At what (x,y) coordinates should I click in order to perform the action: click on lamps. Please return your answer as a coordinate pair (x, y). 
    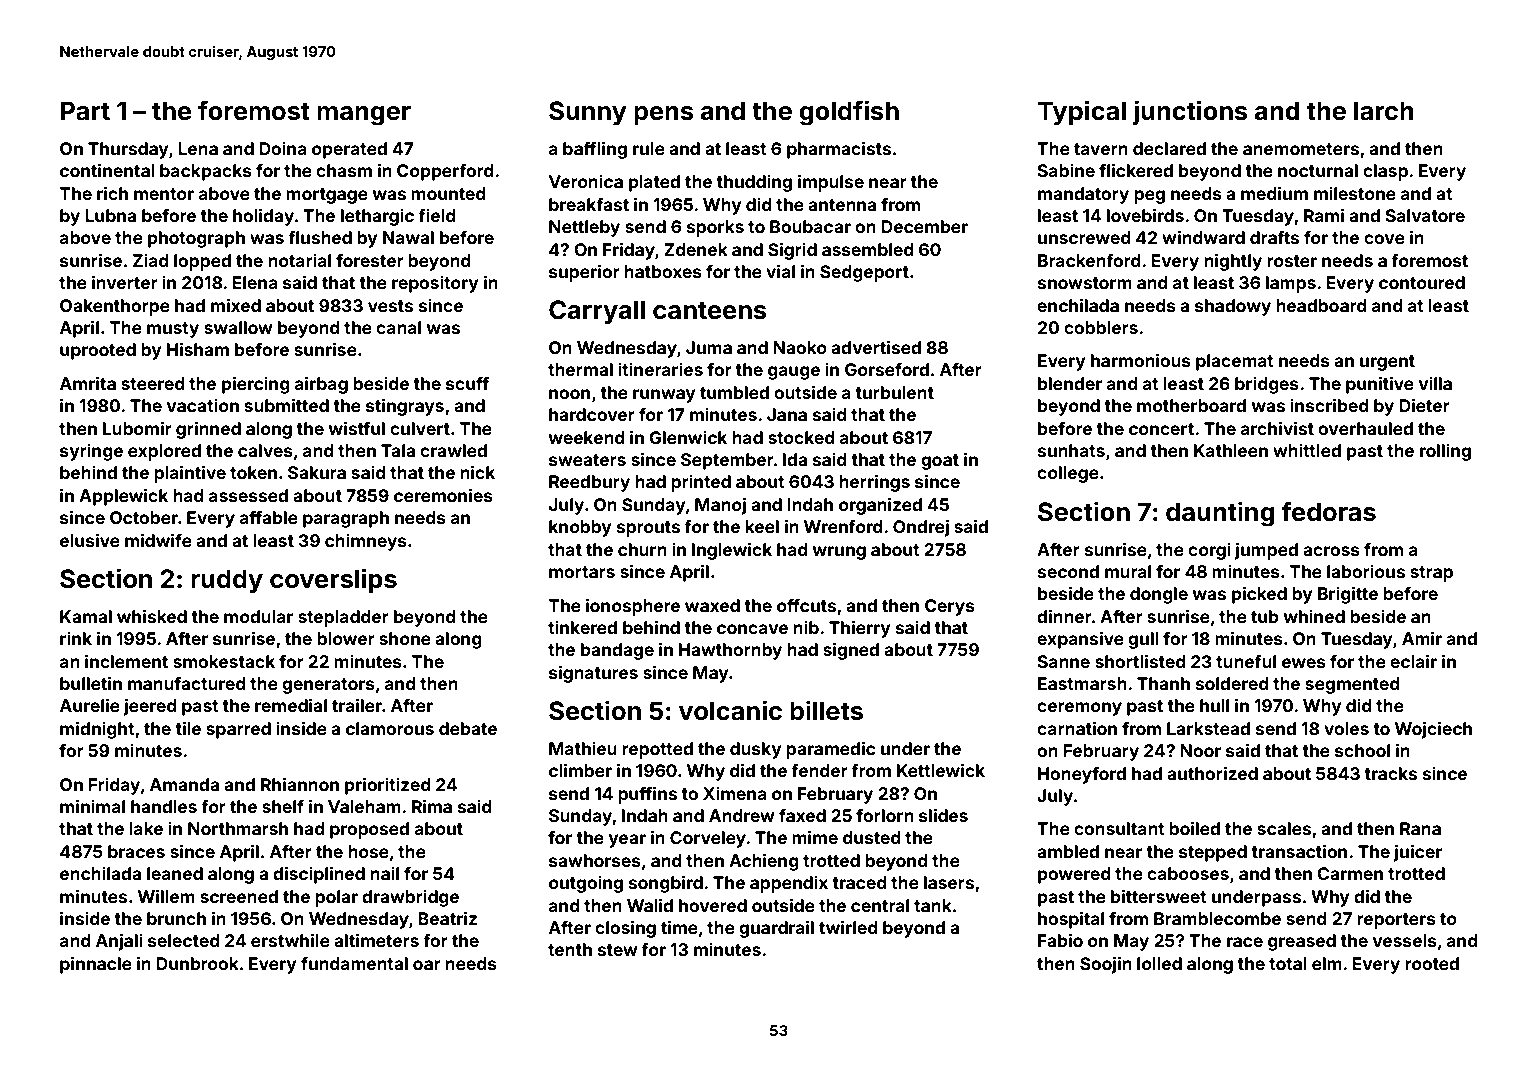
    Looking at the image, I should click on (1291, 284).
